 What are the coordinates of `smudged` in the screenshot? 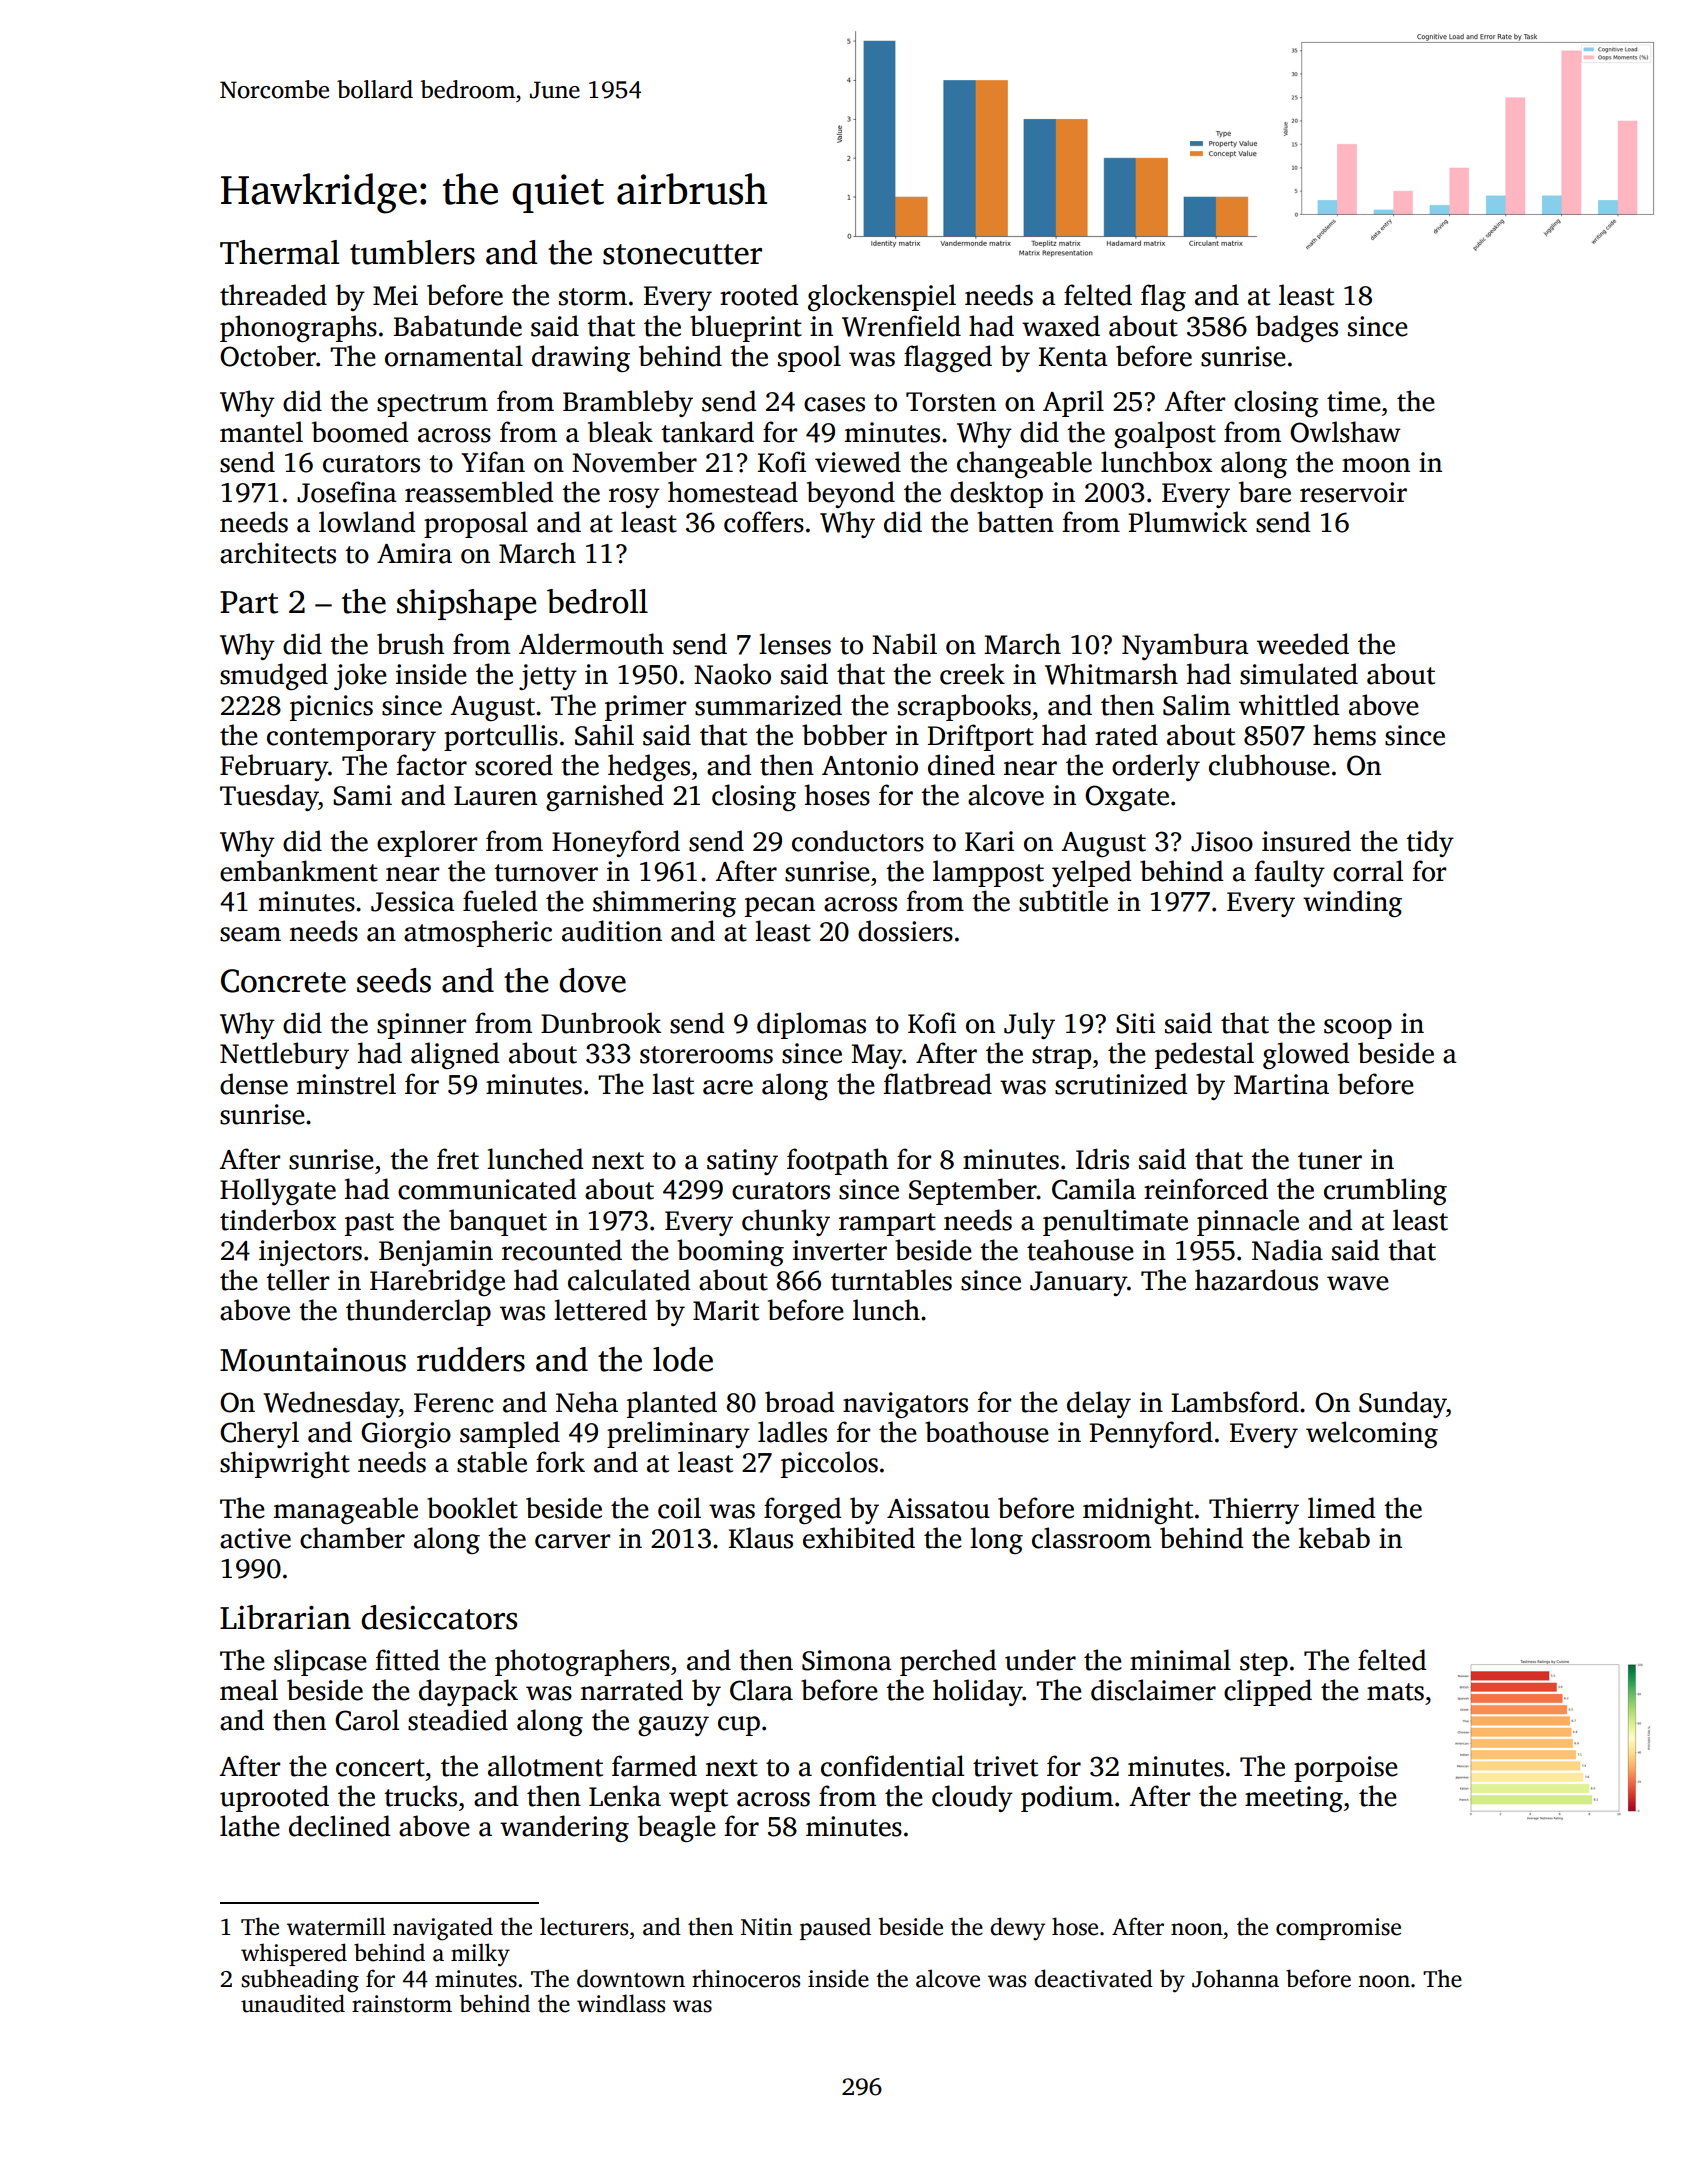 It's located at (274, 676).
